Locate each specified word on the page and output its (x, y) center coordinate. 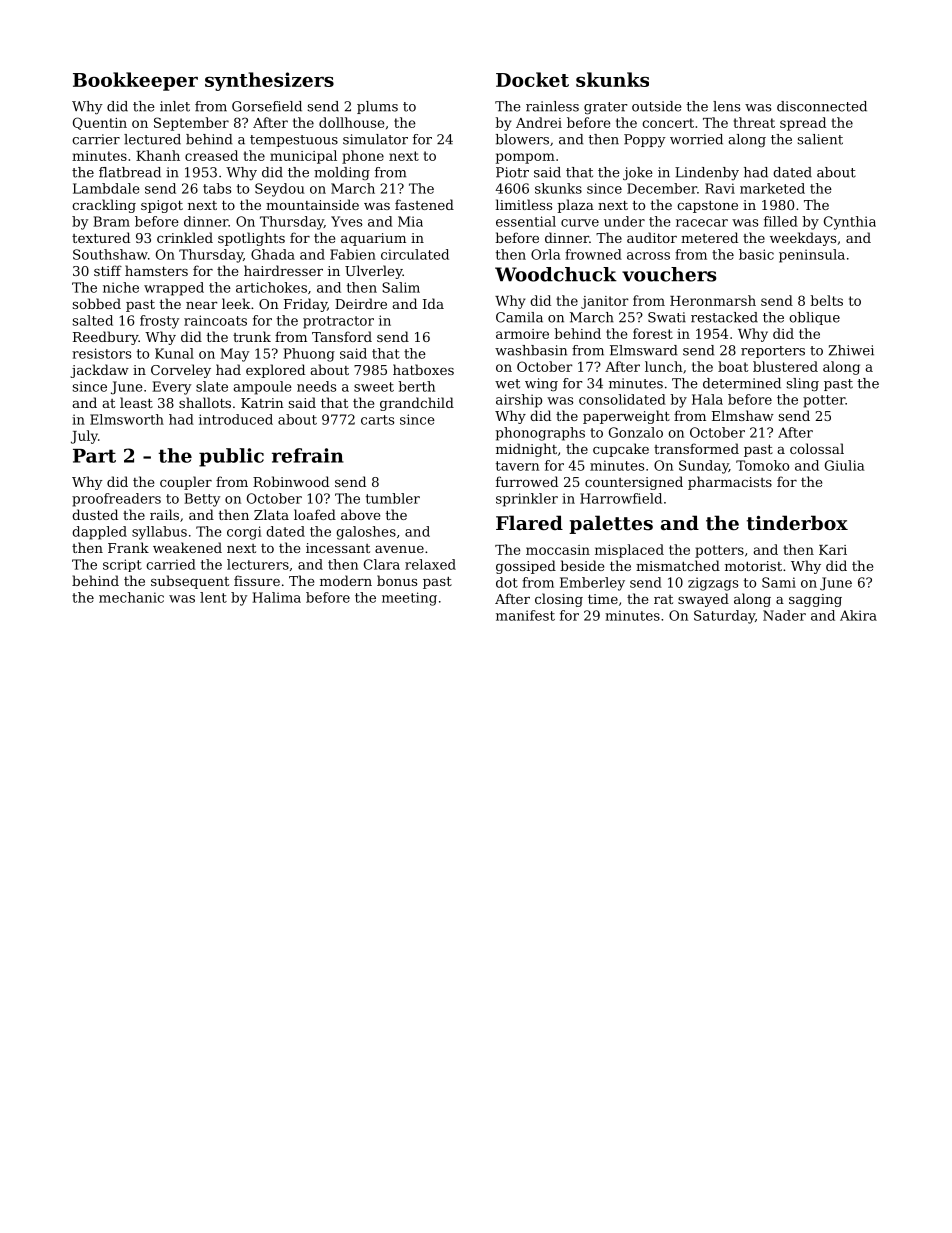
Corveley (181, 371)
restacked (724, 317)
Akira (858, 615)
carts (377, 420)
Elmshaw (743, 415)
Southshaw (110, 254)
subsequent (190, 582)
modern (346, 580)
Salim (401, 287)
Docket (532, 79)
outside (657, 106)
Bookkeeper (135, 81)
